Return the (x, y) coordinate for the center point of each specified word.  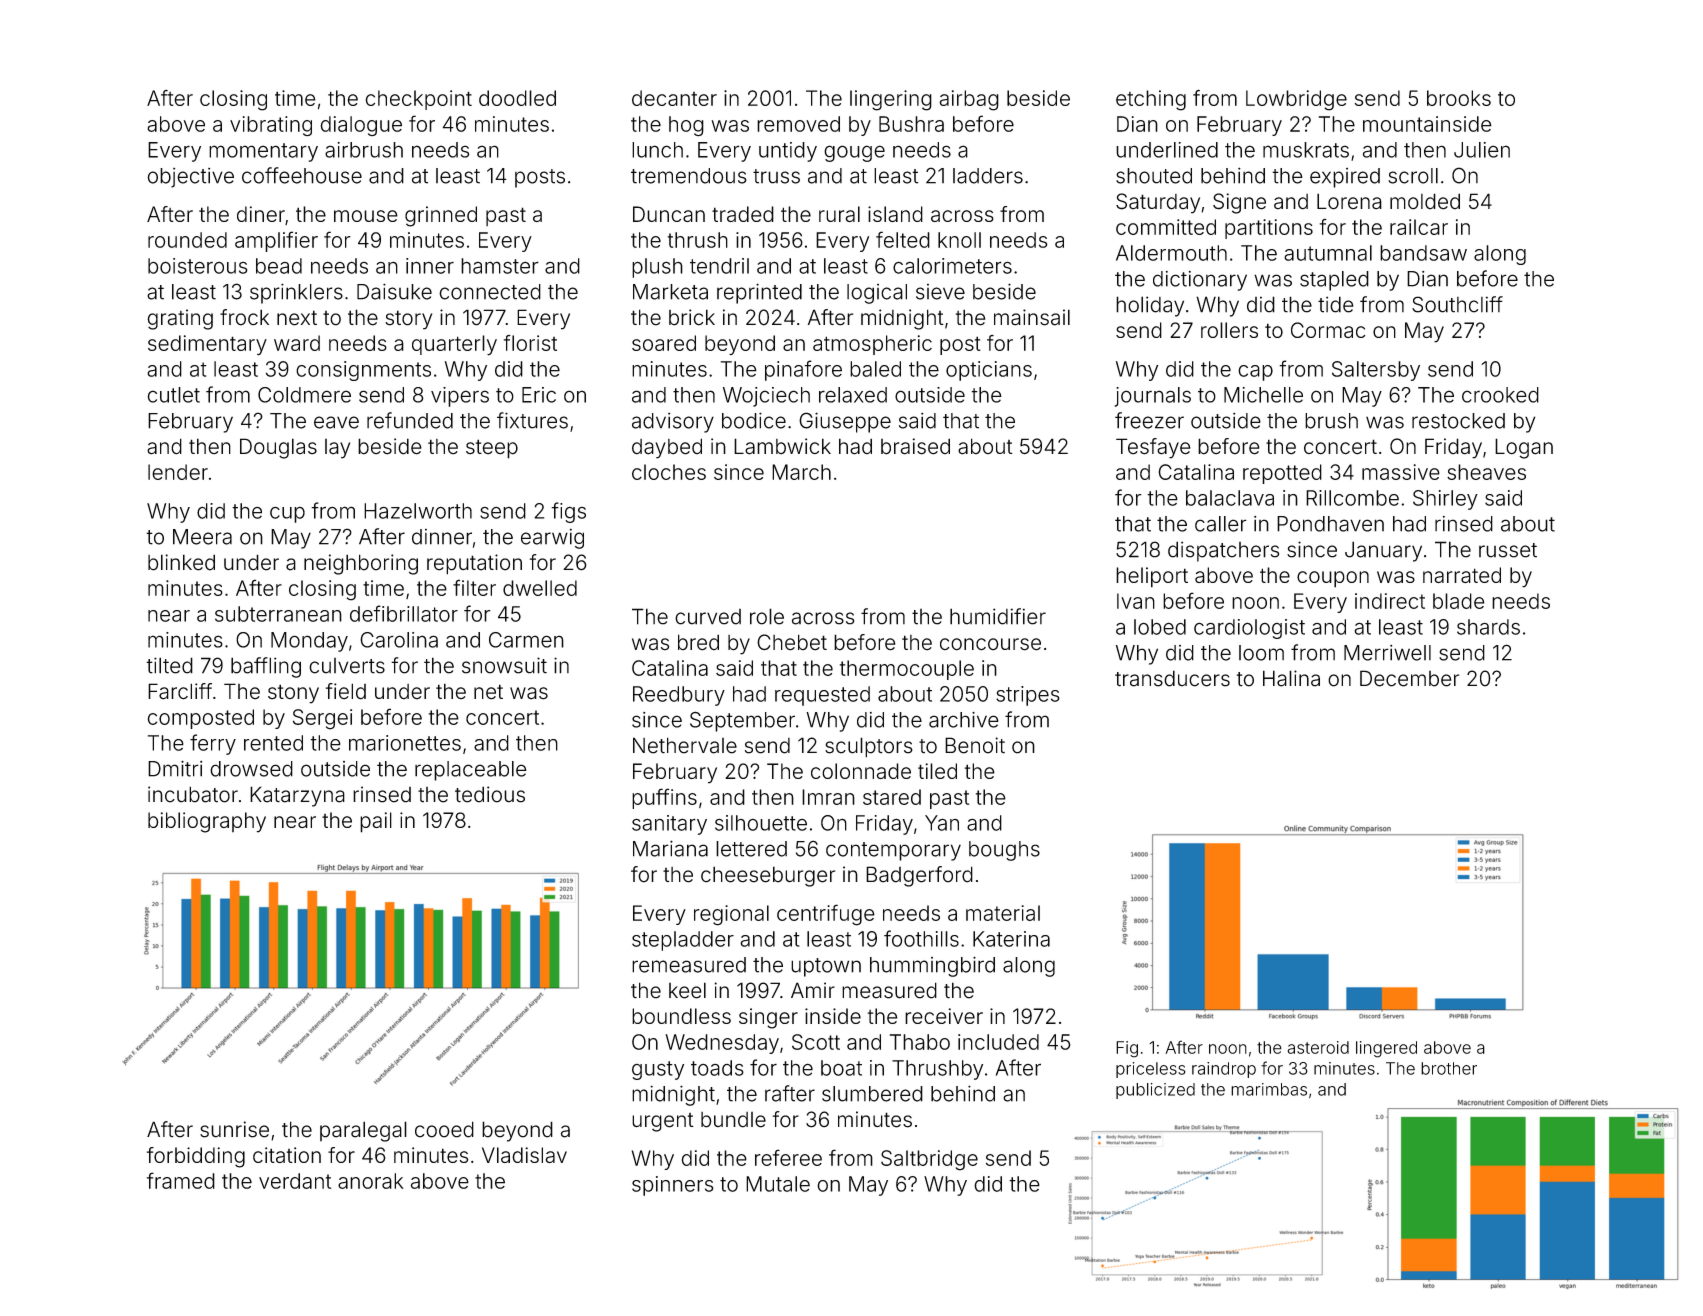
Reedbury (679, 696)
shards (1488, 627)
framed (181, 1180)
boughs (1004, 851)
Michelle (1263, 395)
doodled (517, 98)
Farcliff (180, 691)
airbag (969, 100)
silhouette (761, 823)
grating (180, 319)
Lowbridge (1296, 100)
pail (376, 822)
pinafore (803, 370)
